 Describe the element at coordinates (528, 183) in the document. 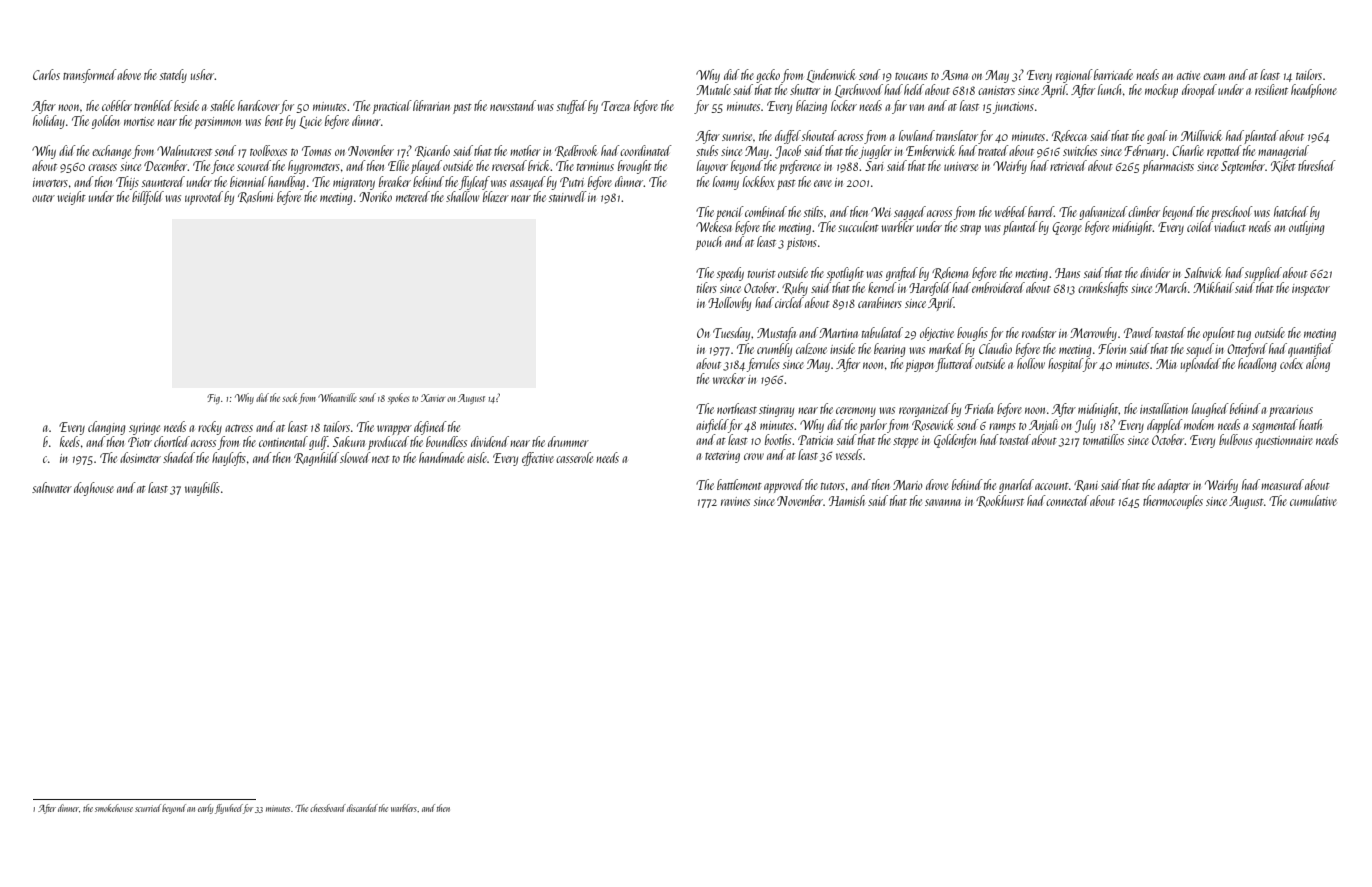

I see `assayed` at that location.
